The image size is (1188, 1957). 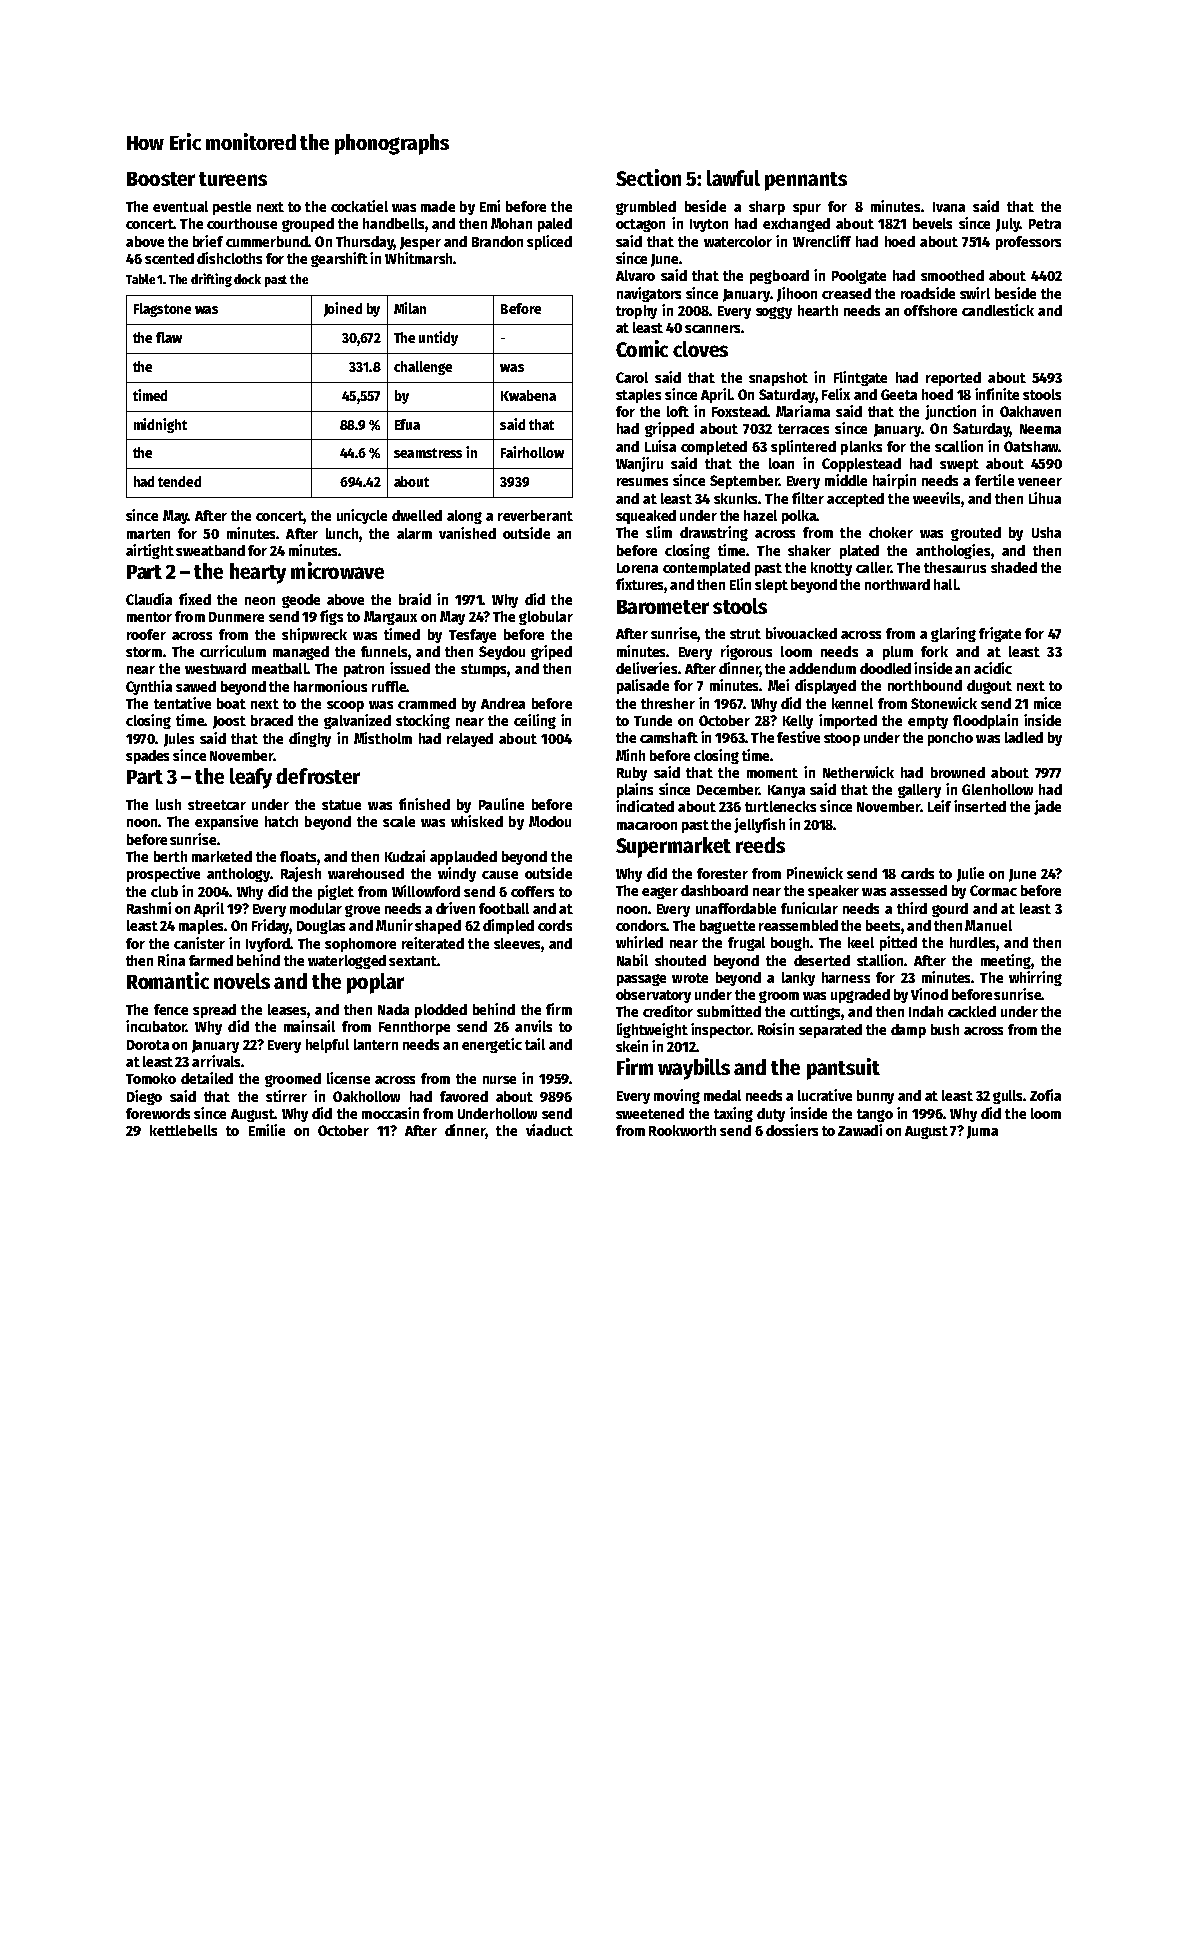 What do you see at coordinates (714, 533) in the document?
I see `drawstring` at bounding box center [714, 533].
